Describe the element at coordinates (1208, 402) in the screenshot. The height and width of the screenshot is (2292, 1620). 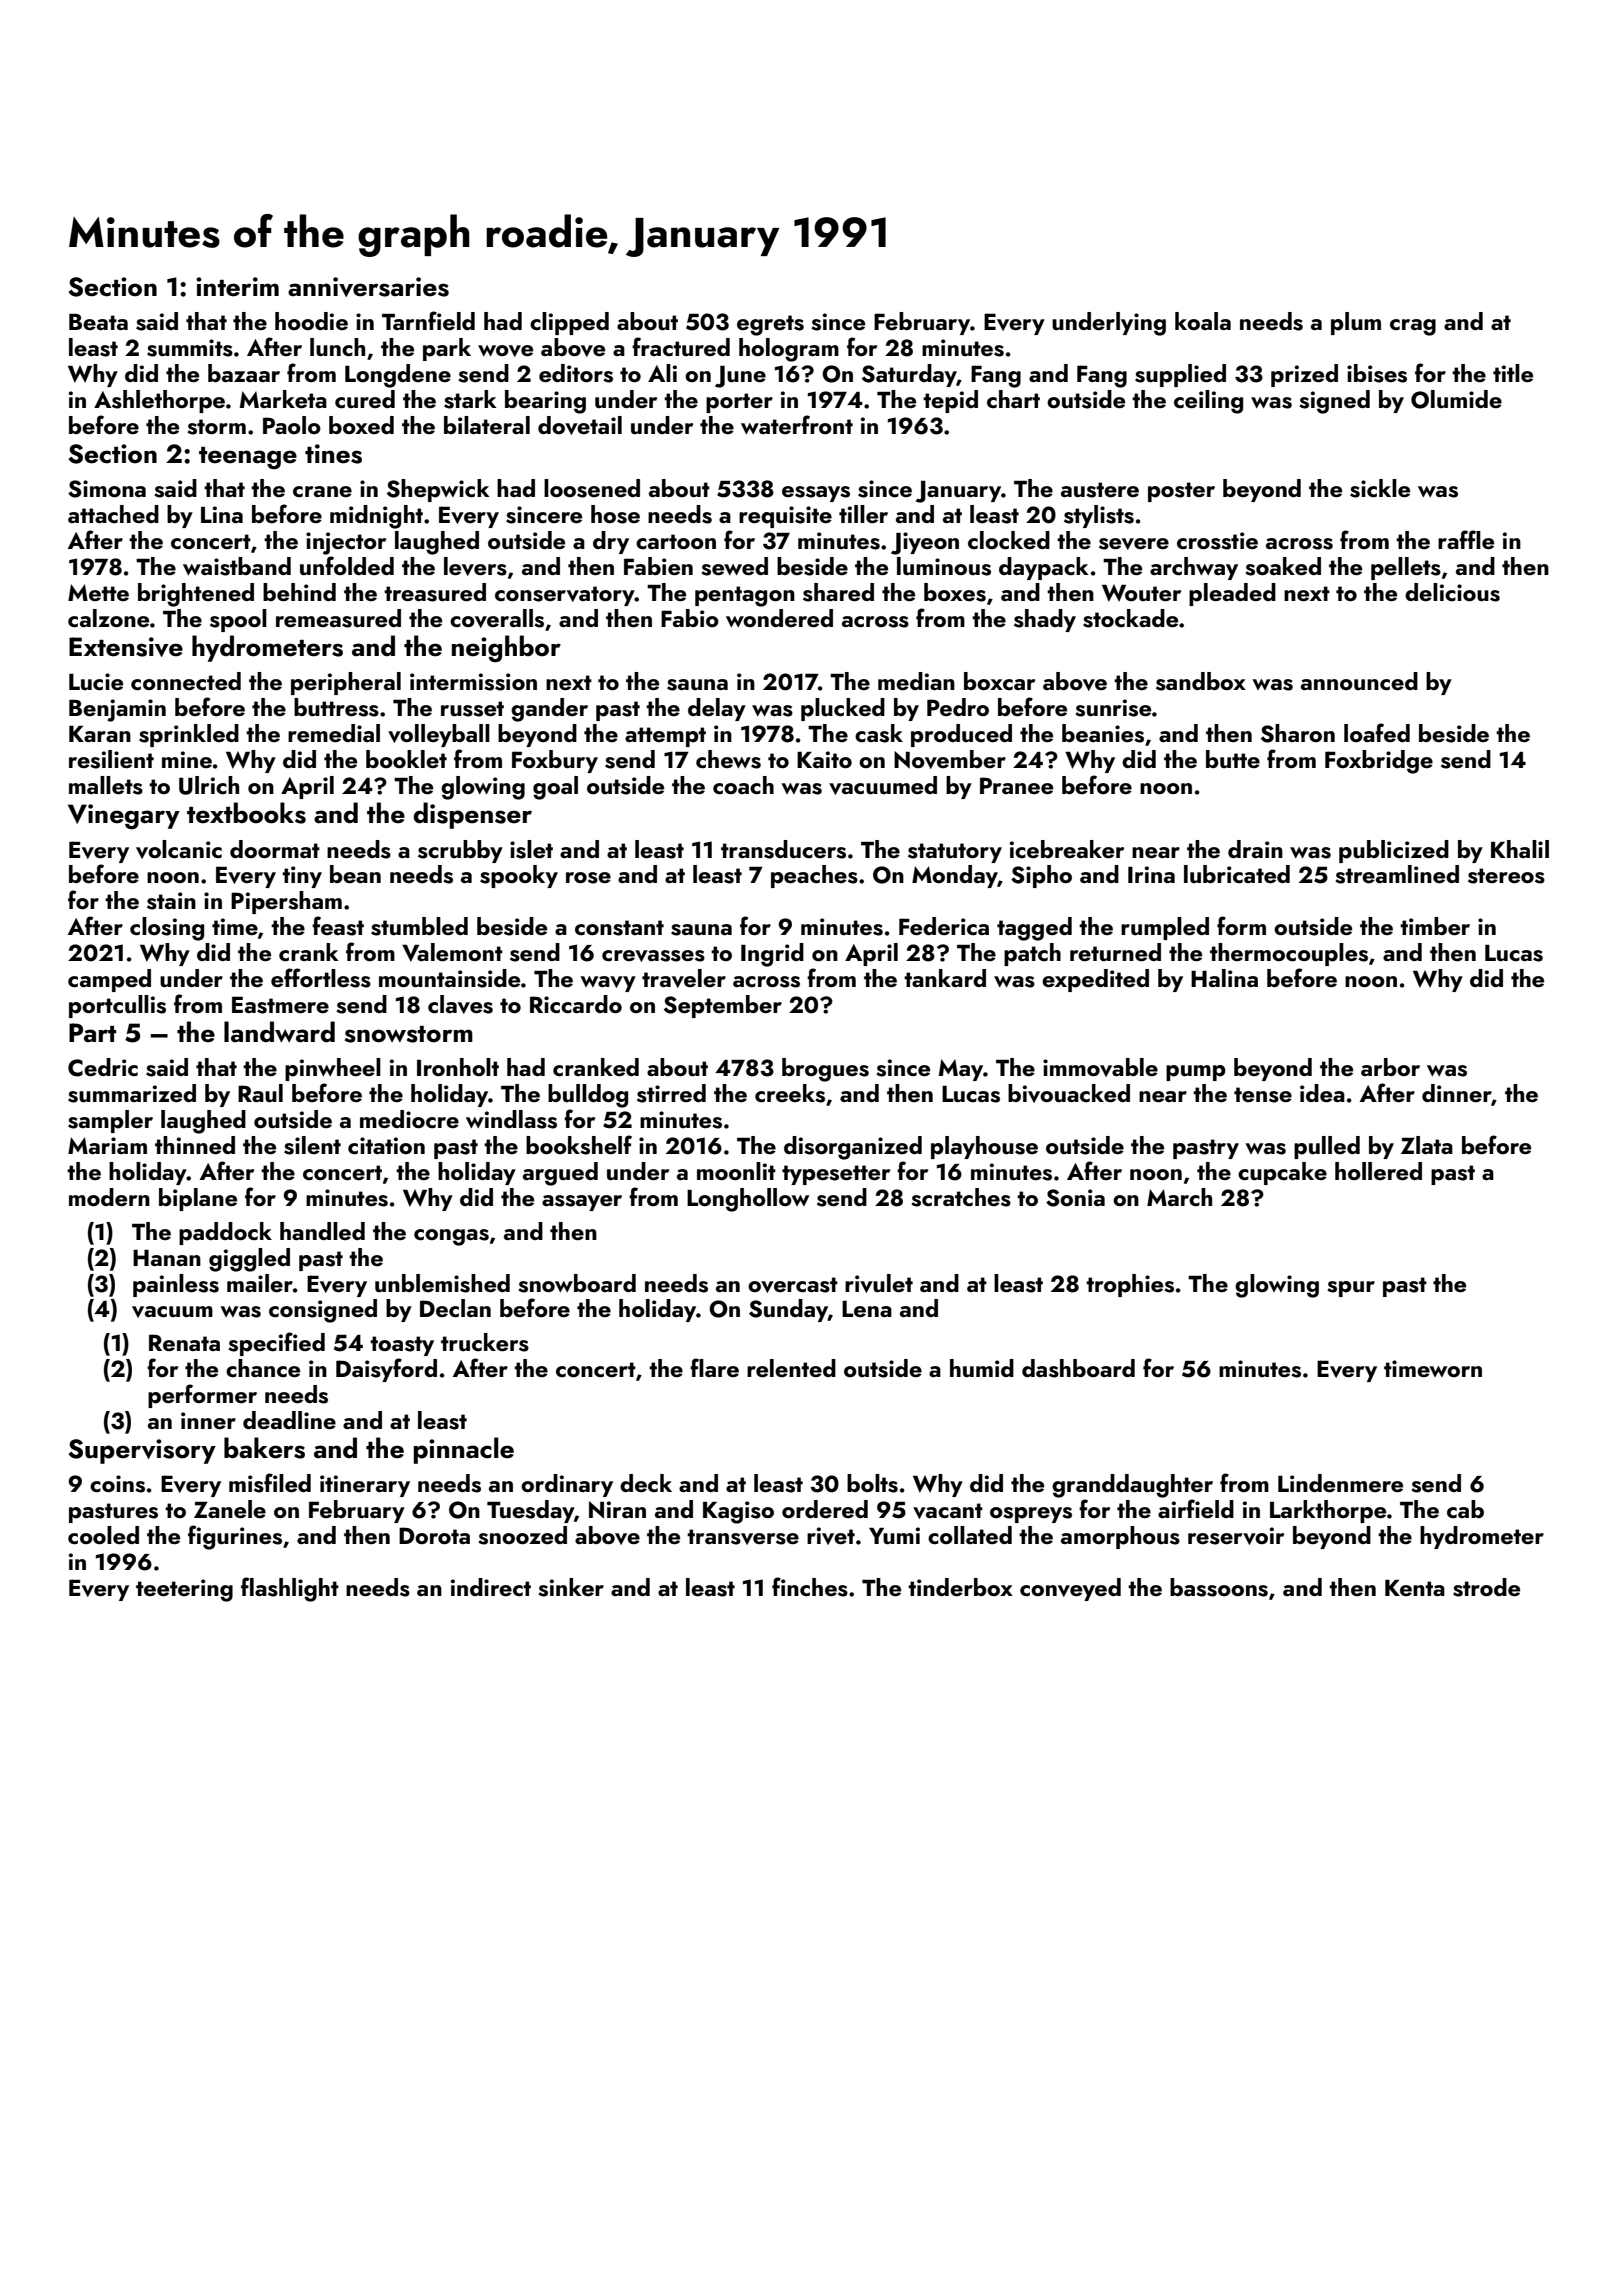
I see `ceiling` at that location.
